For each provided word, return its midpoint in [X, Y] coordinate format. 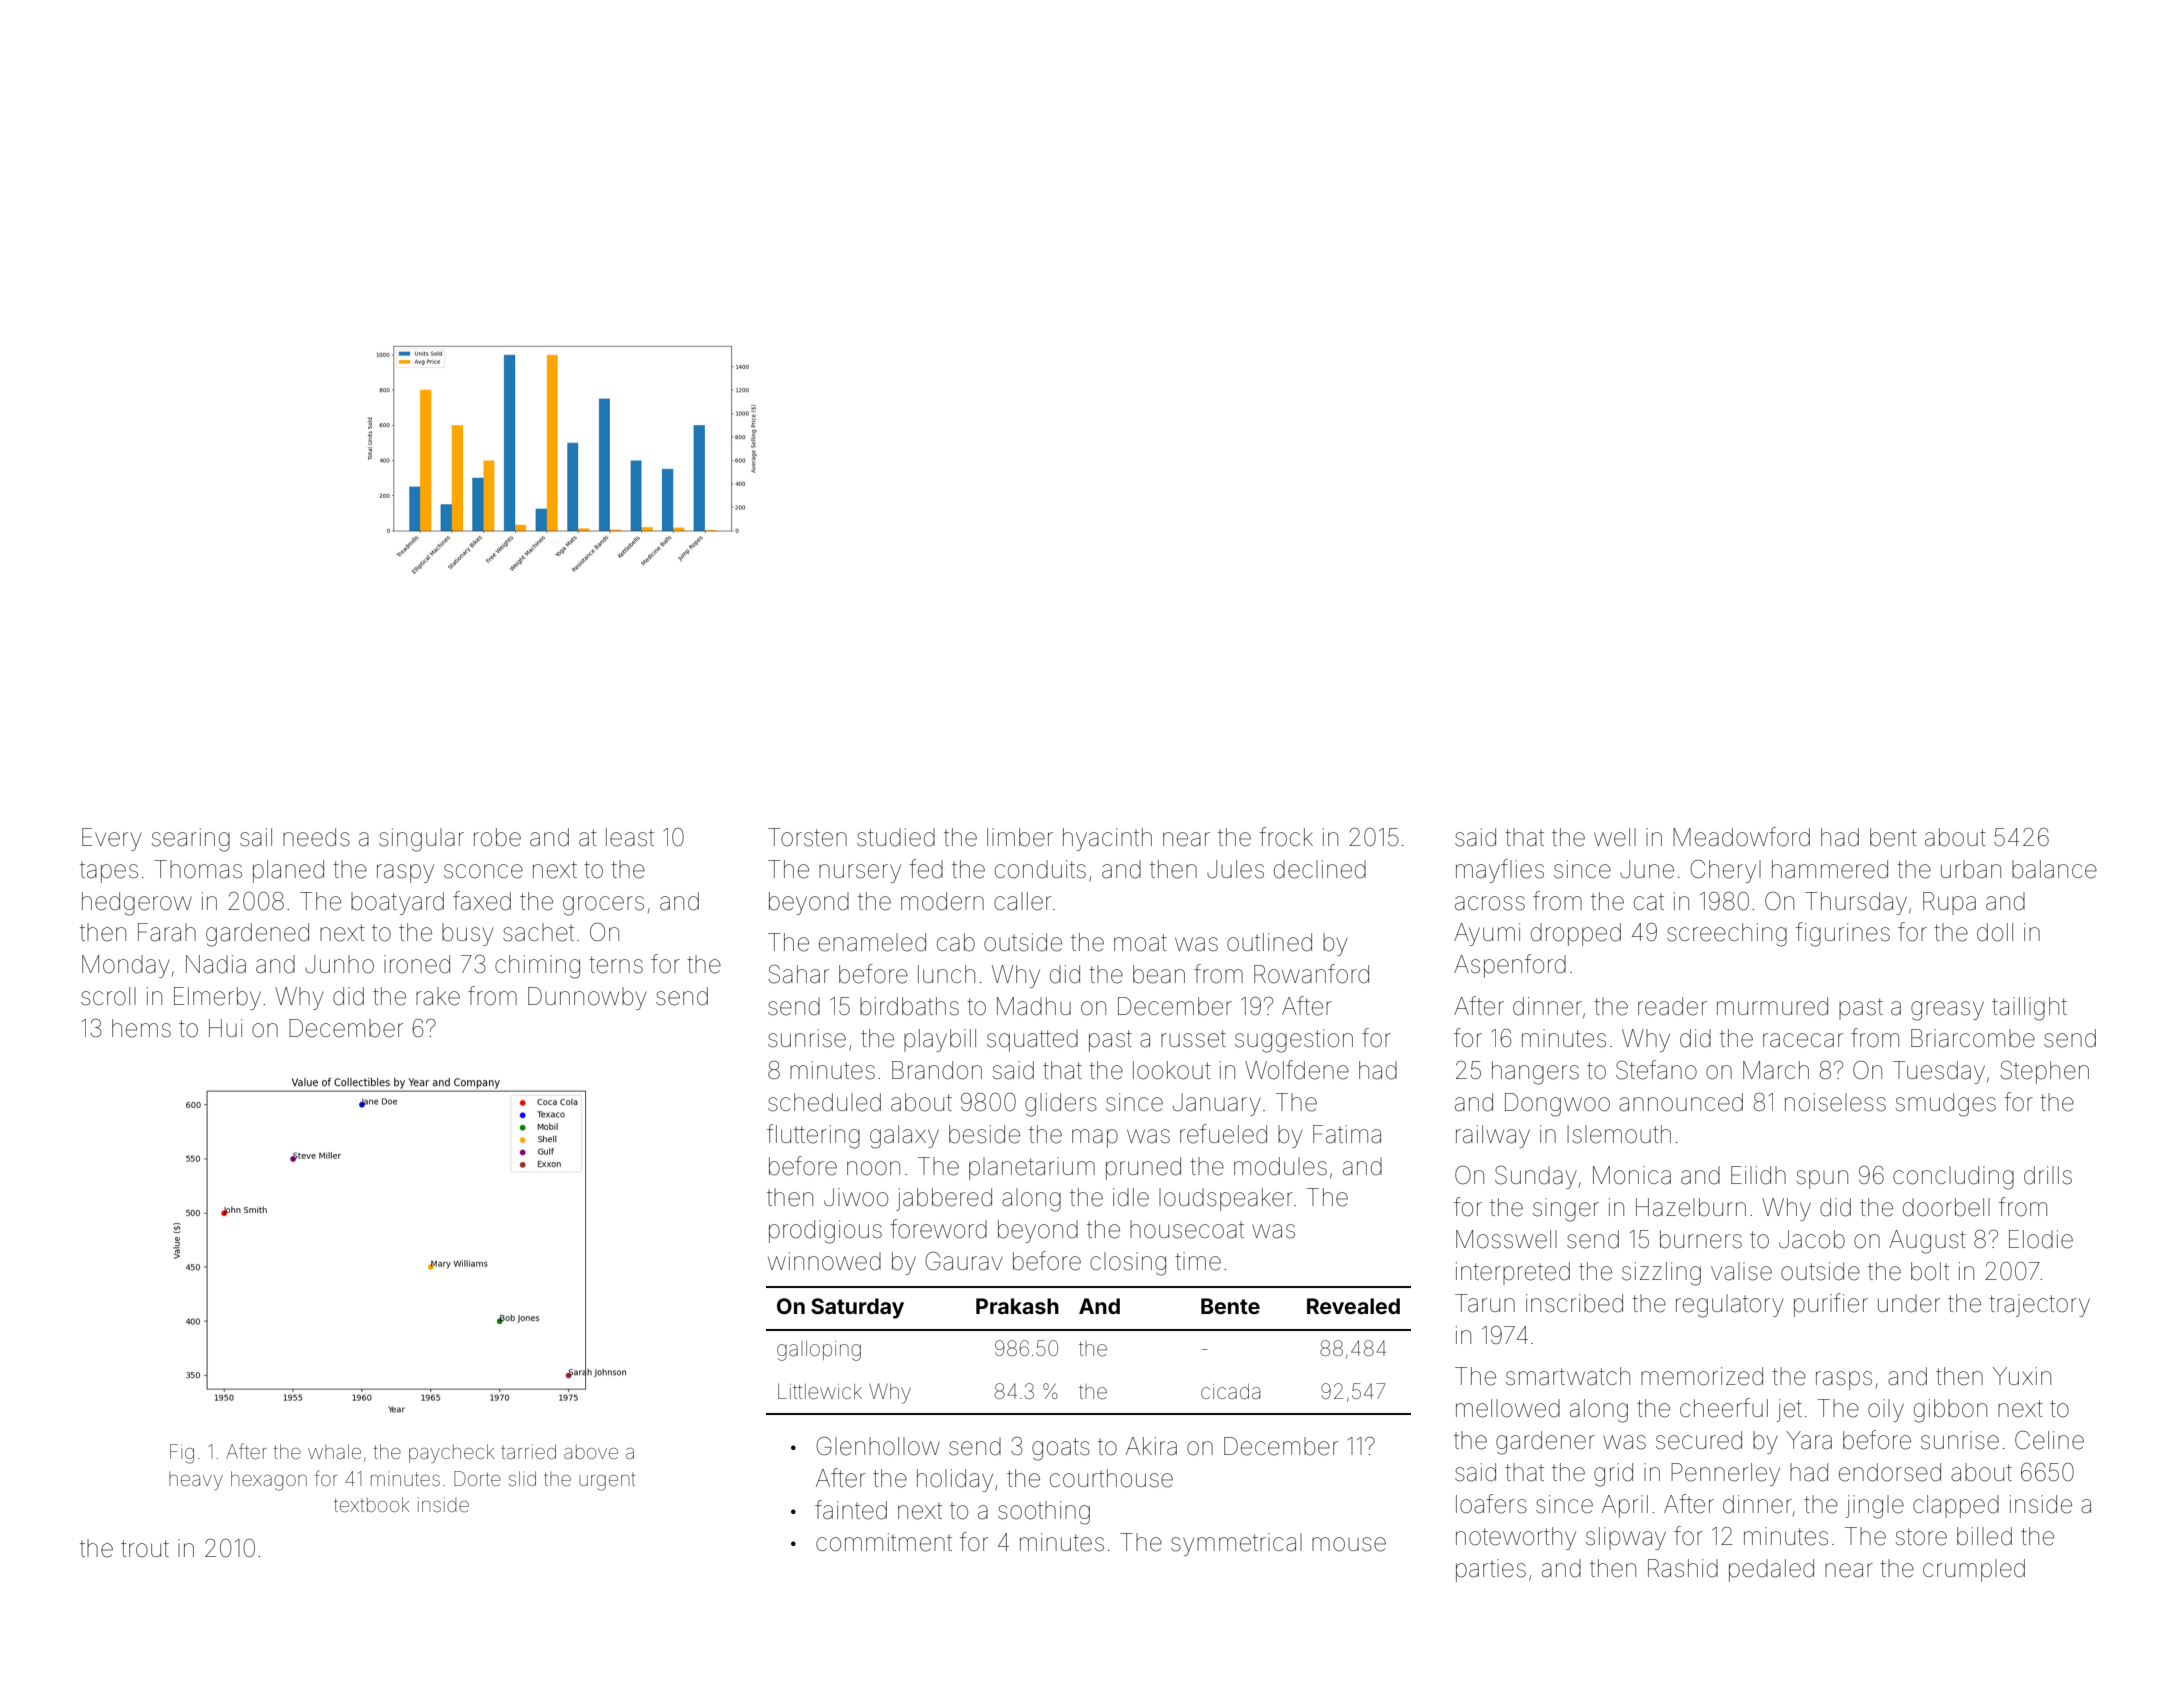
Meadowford [1741, 837]
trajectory [2039, 1305]
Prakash [1017, 1306]
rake [438, 996]
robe [497, 837]
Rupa [1949, 903]
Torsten [807, 837]
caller [1022, 901]
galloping [819, 1351]
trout [145, 1549]
